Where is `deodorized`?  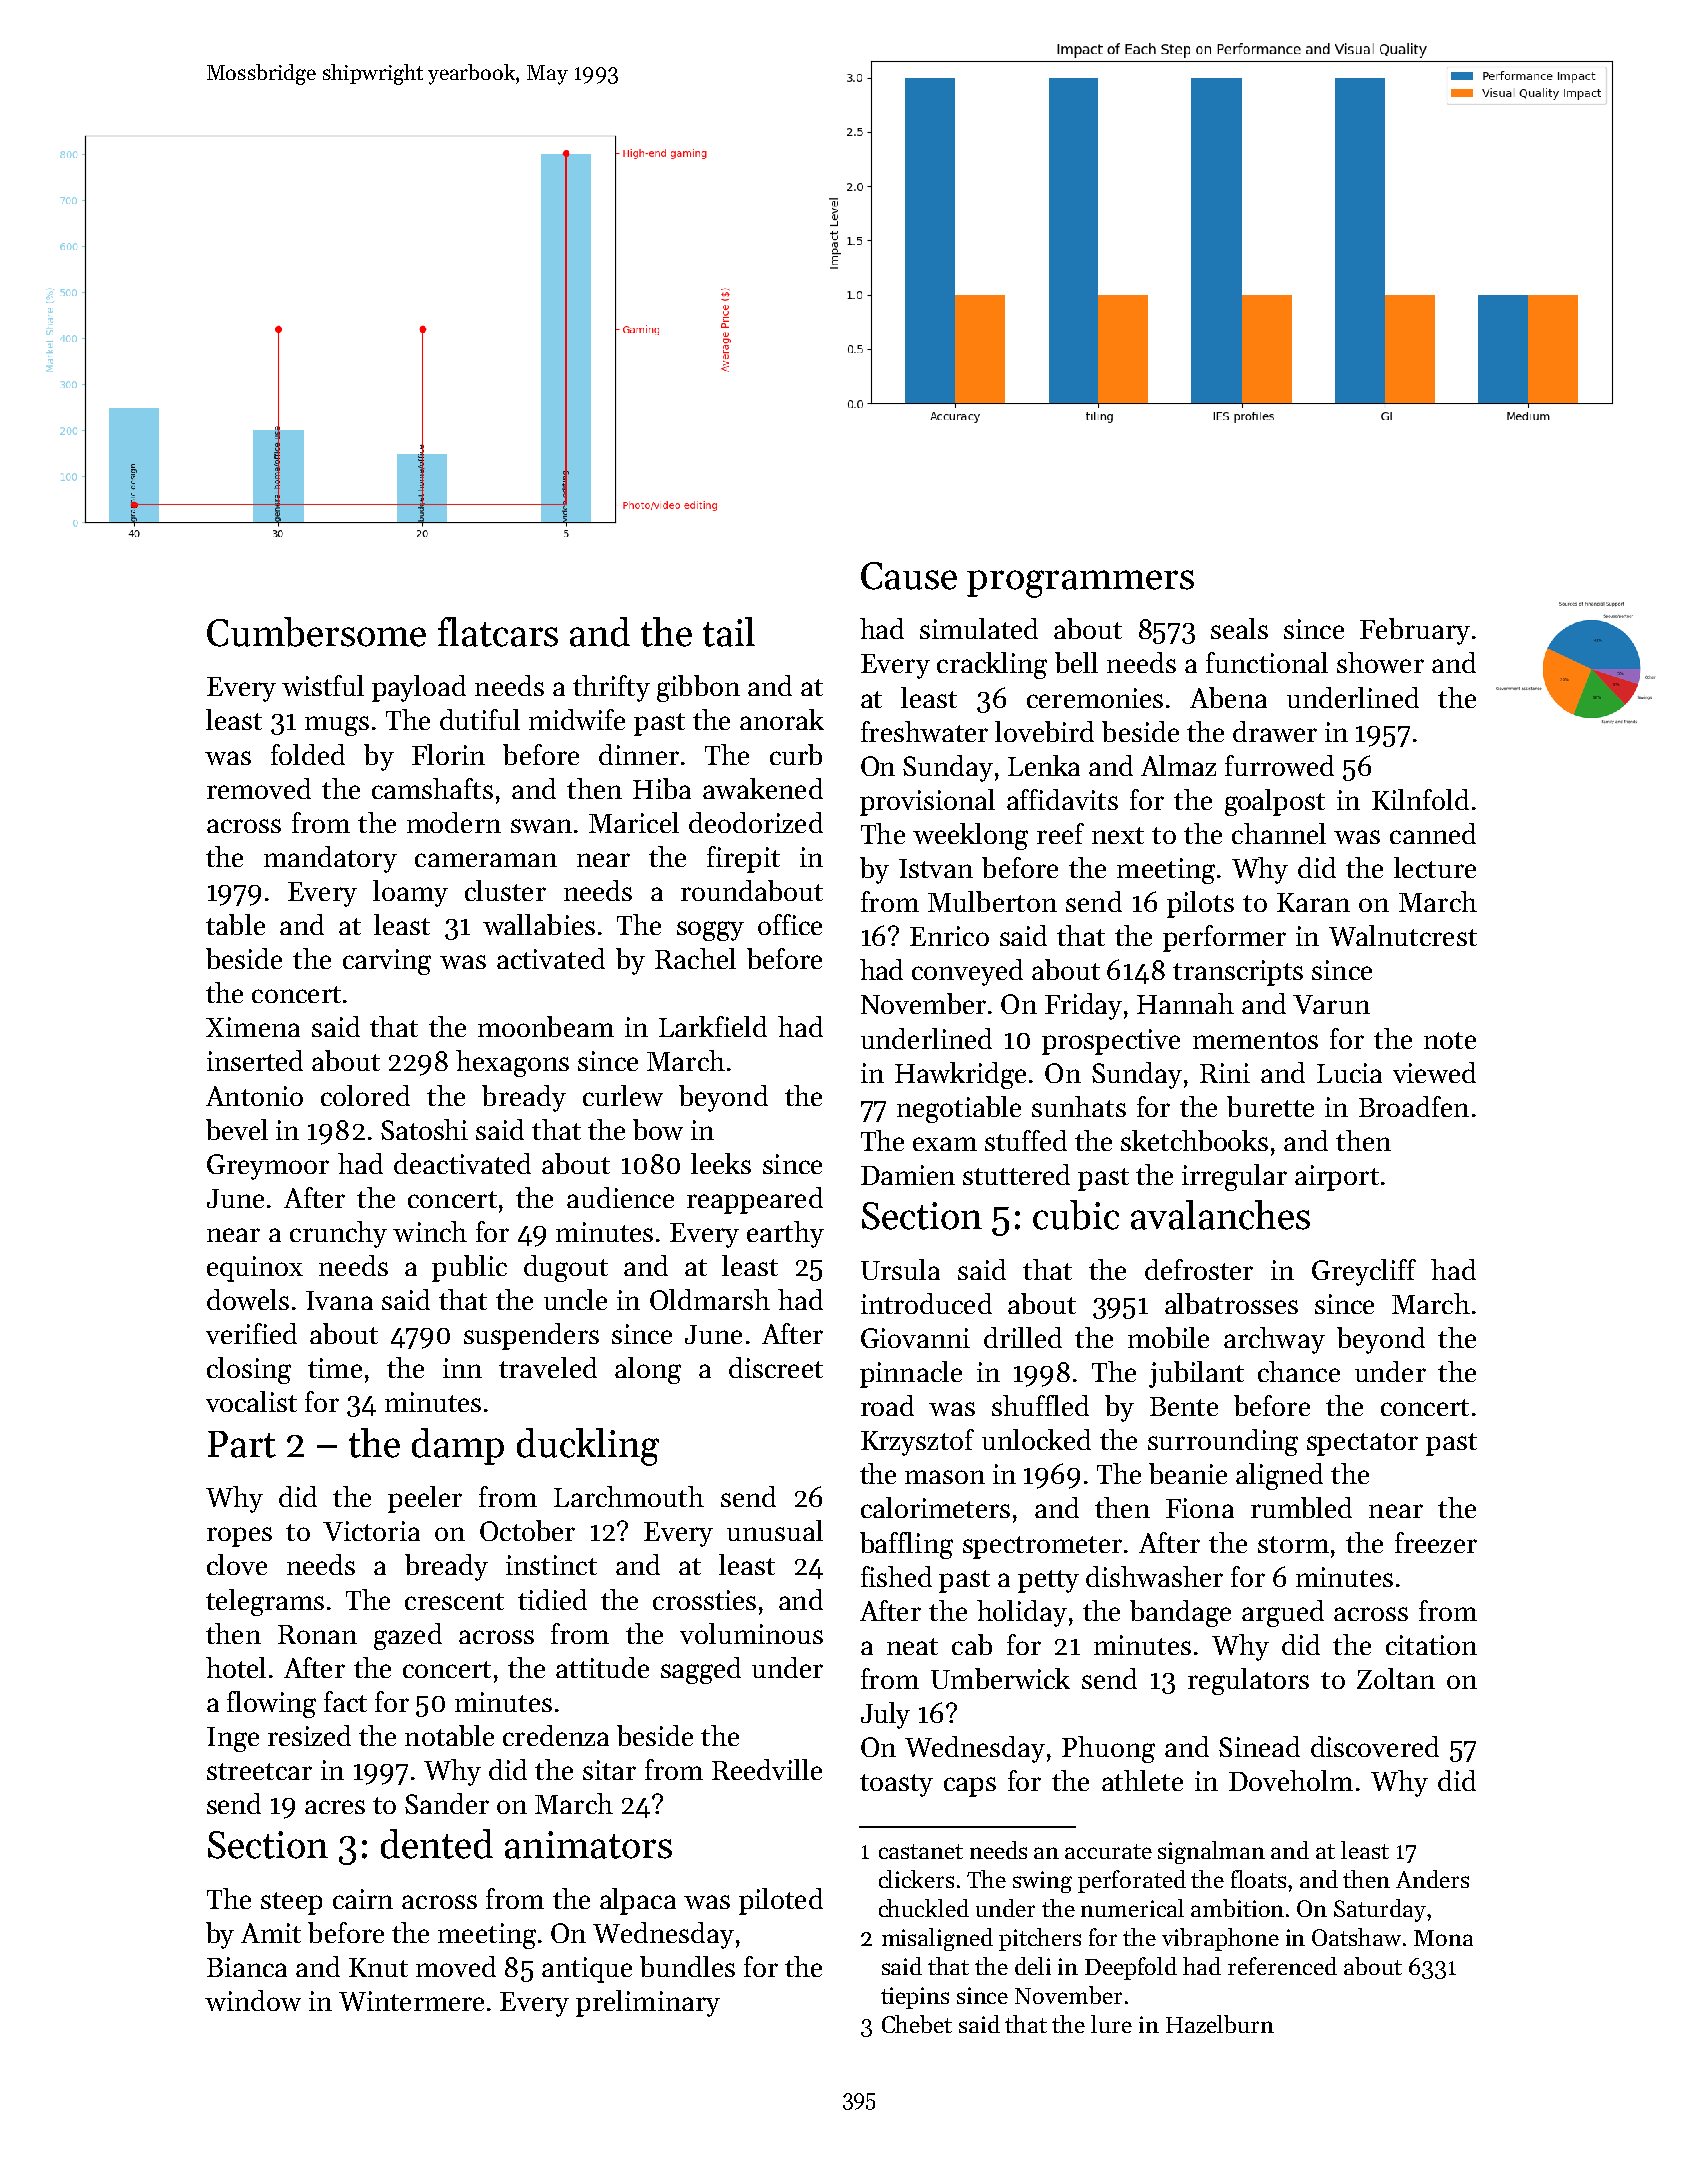 deodorized is located at coordinates (756, 822).
